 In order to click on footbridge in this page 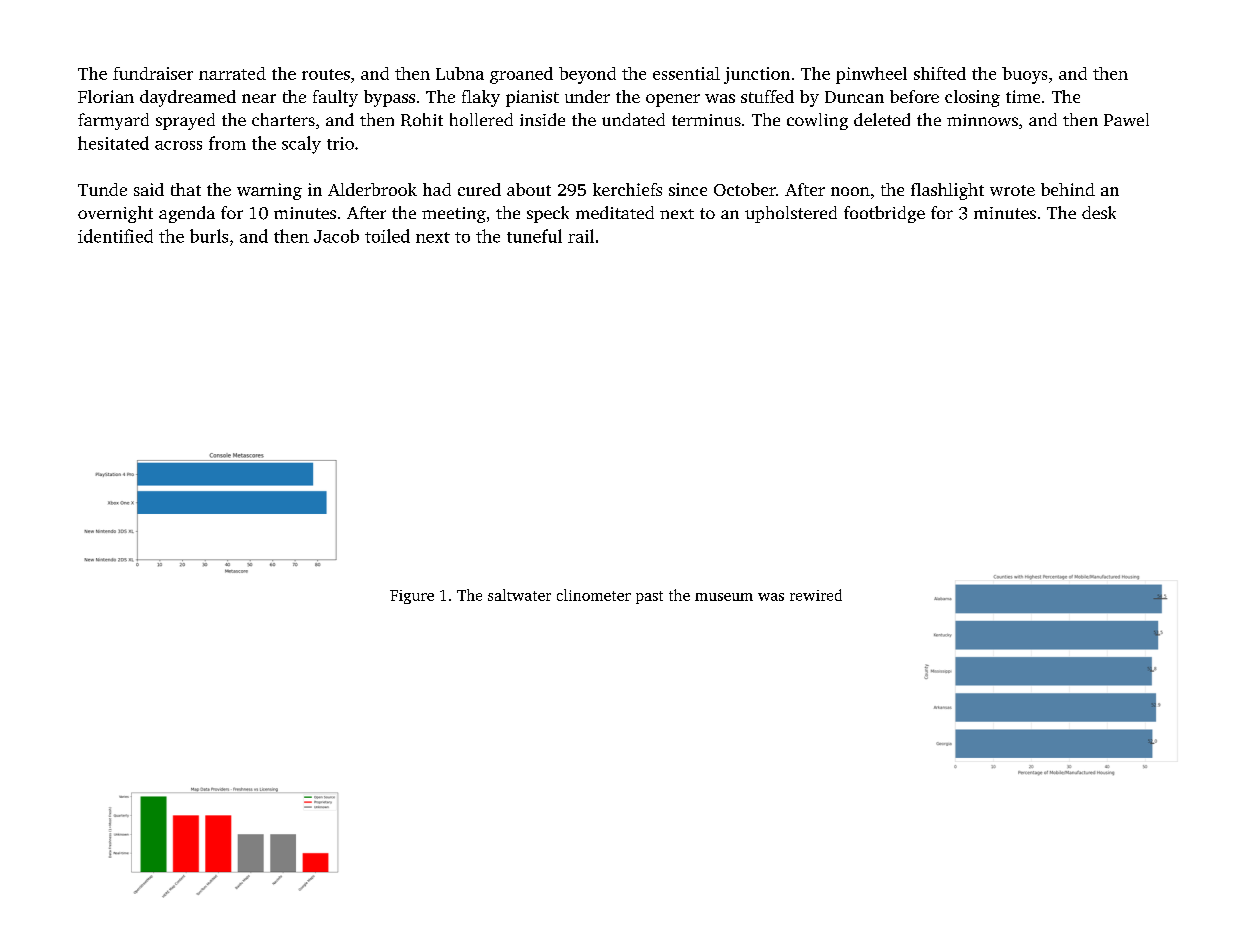, I will do `click(884, 214)`.
